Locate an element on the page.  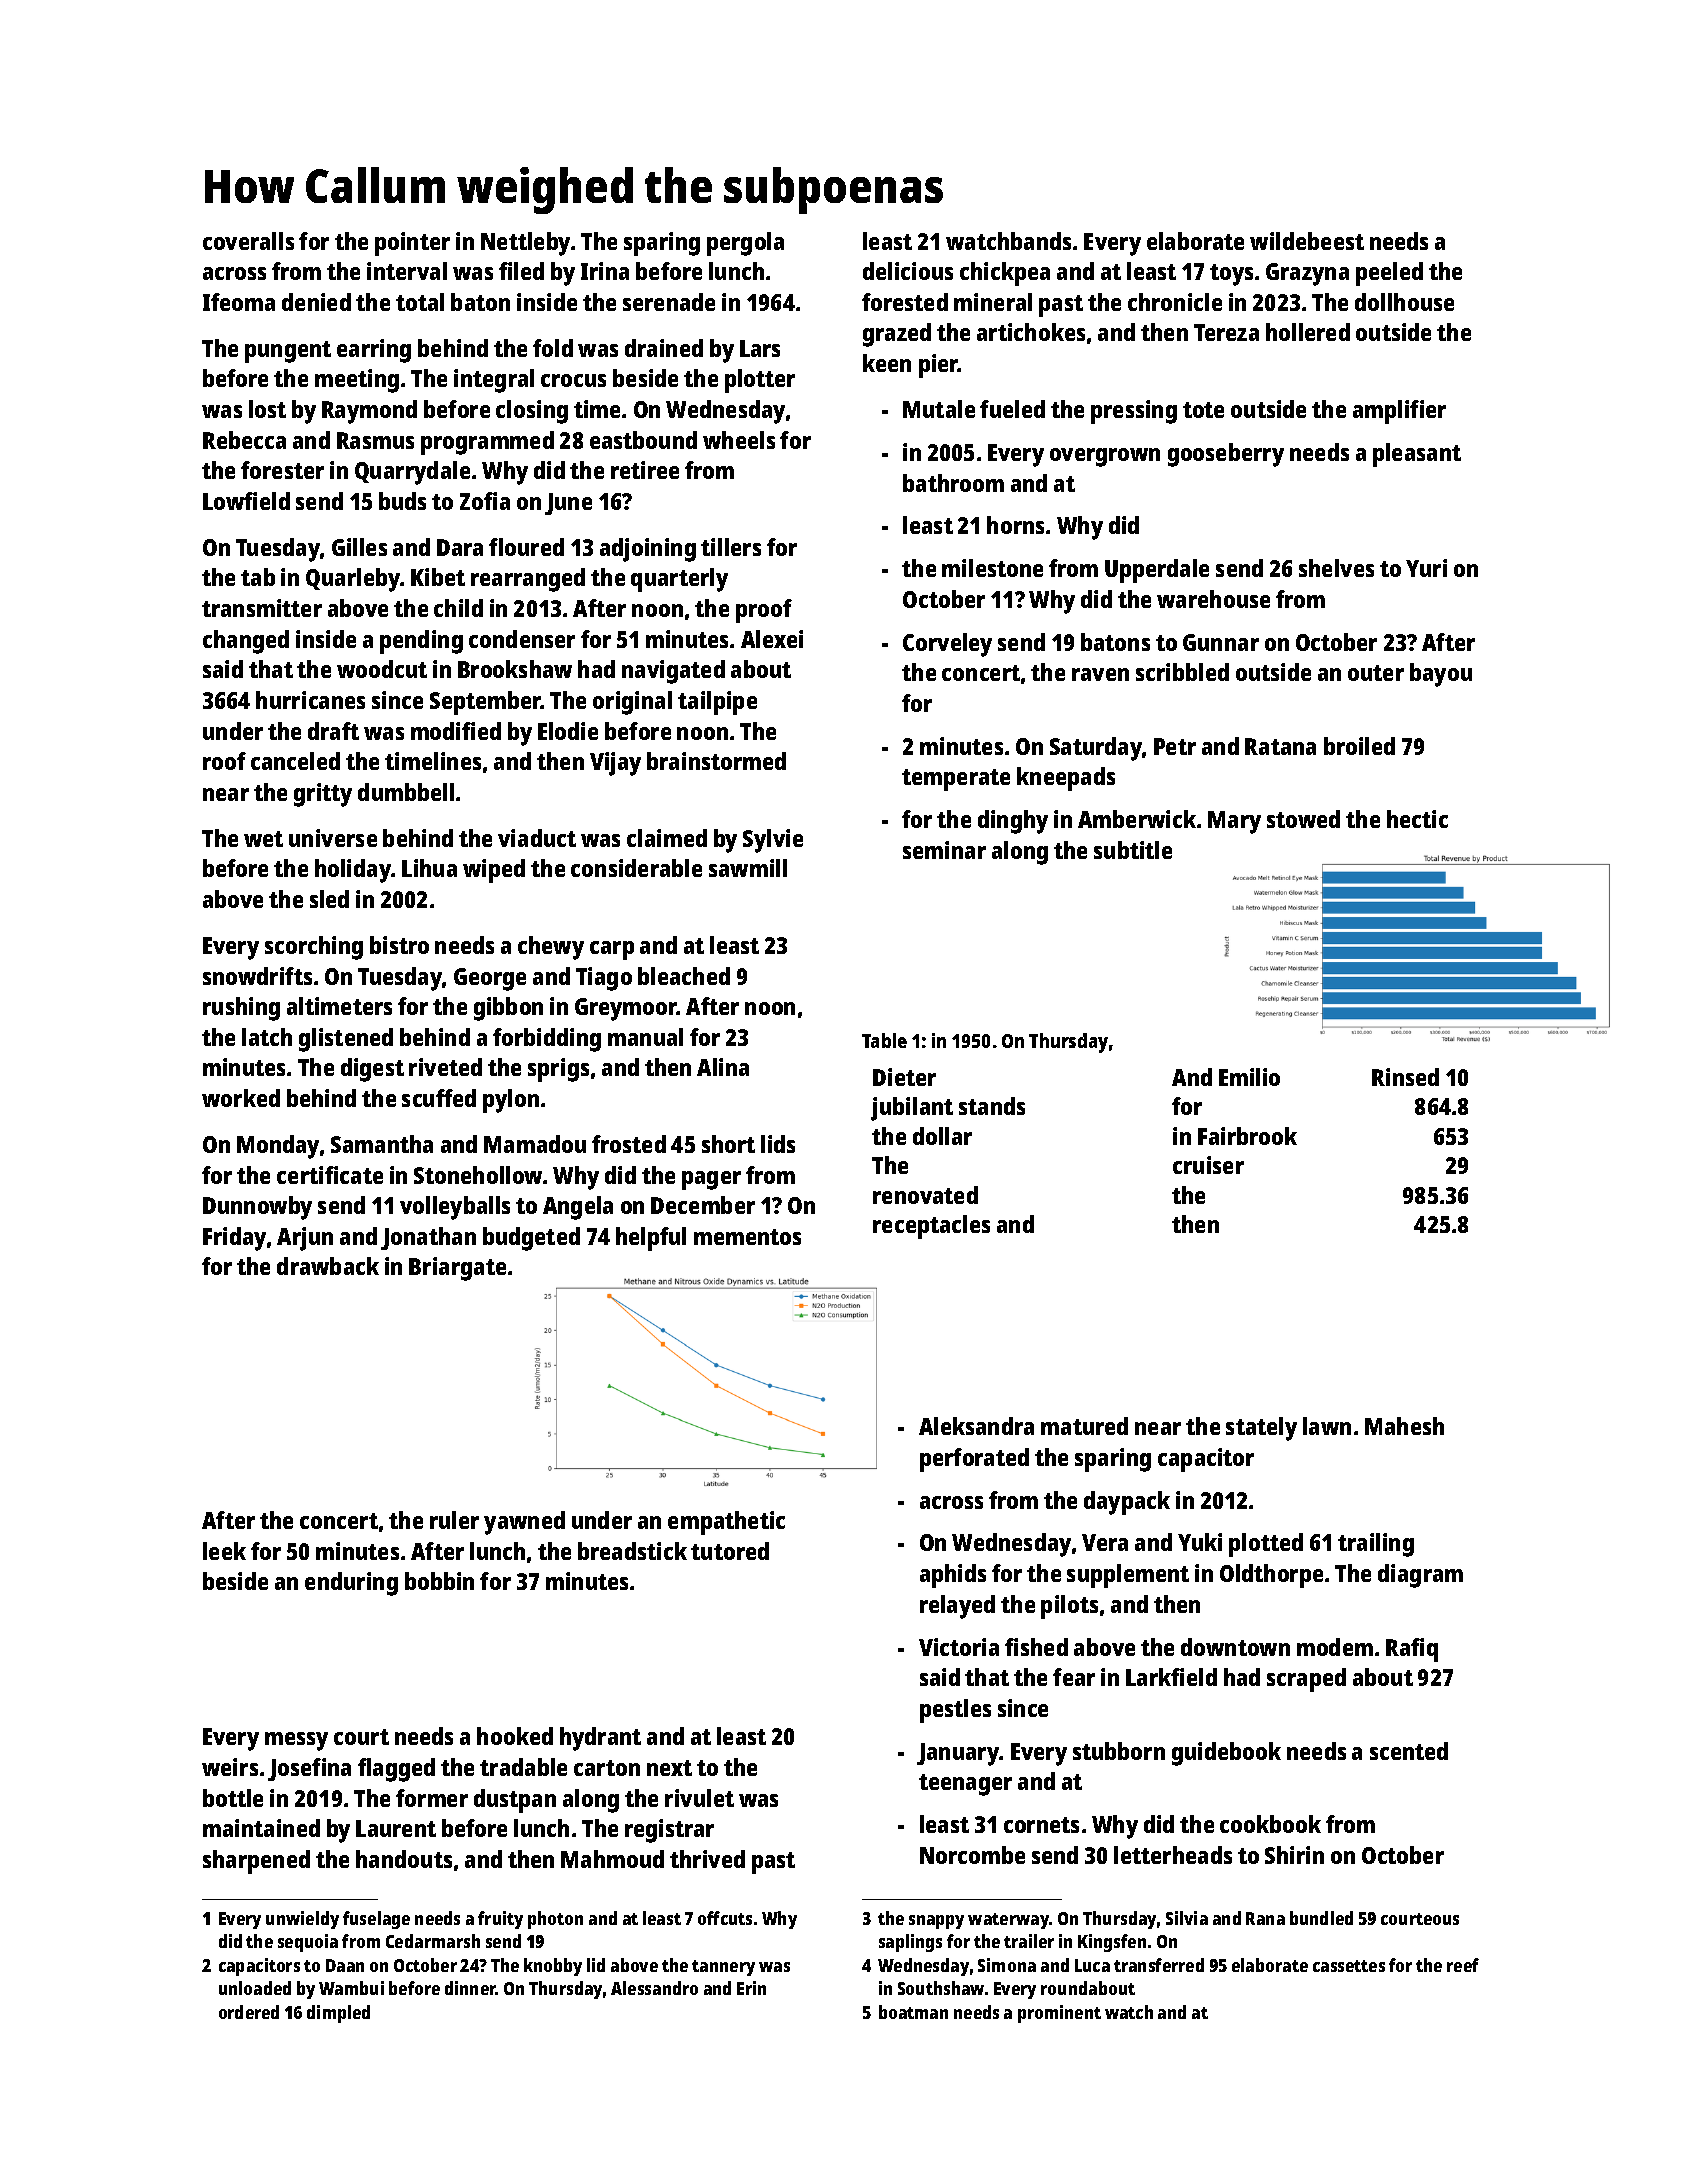
tutored is located at coordinates (730, 1551).
